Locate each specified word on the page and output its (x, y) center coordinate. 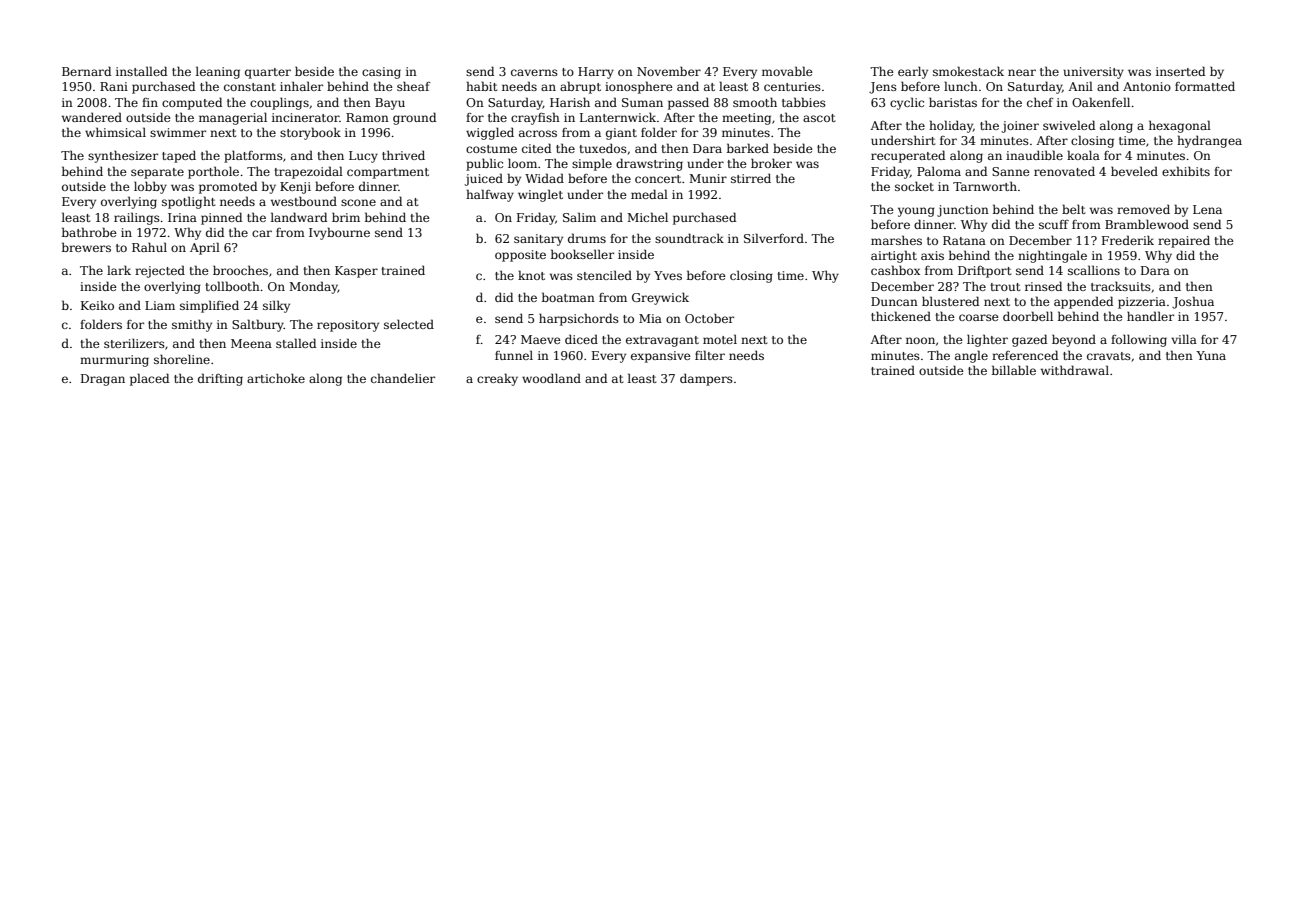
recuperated (908, 156)
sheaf (414, 86)
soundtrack (689, 238)
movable (787, 71)
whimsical (115, 132)
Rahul (149, 247)
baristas (953, 102)
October (709, 318)
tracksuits (1121, 286)
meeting (746, 119)
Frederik (1128, 240)
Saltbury (258, 325)
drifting (220, 379)
